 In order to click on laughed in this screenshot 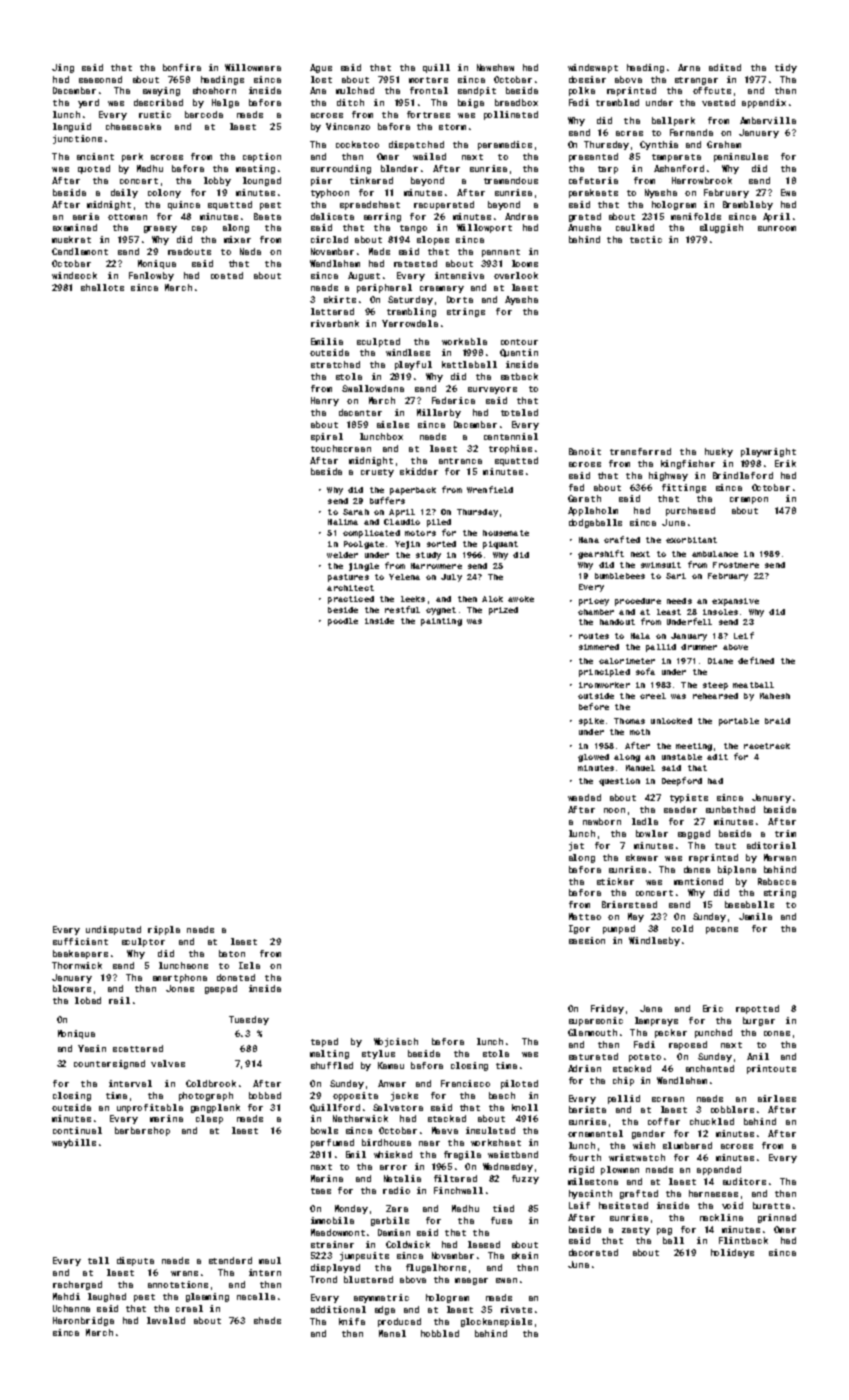, I will do `click(107, 1297)`.
